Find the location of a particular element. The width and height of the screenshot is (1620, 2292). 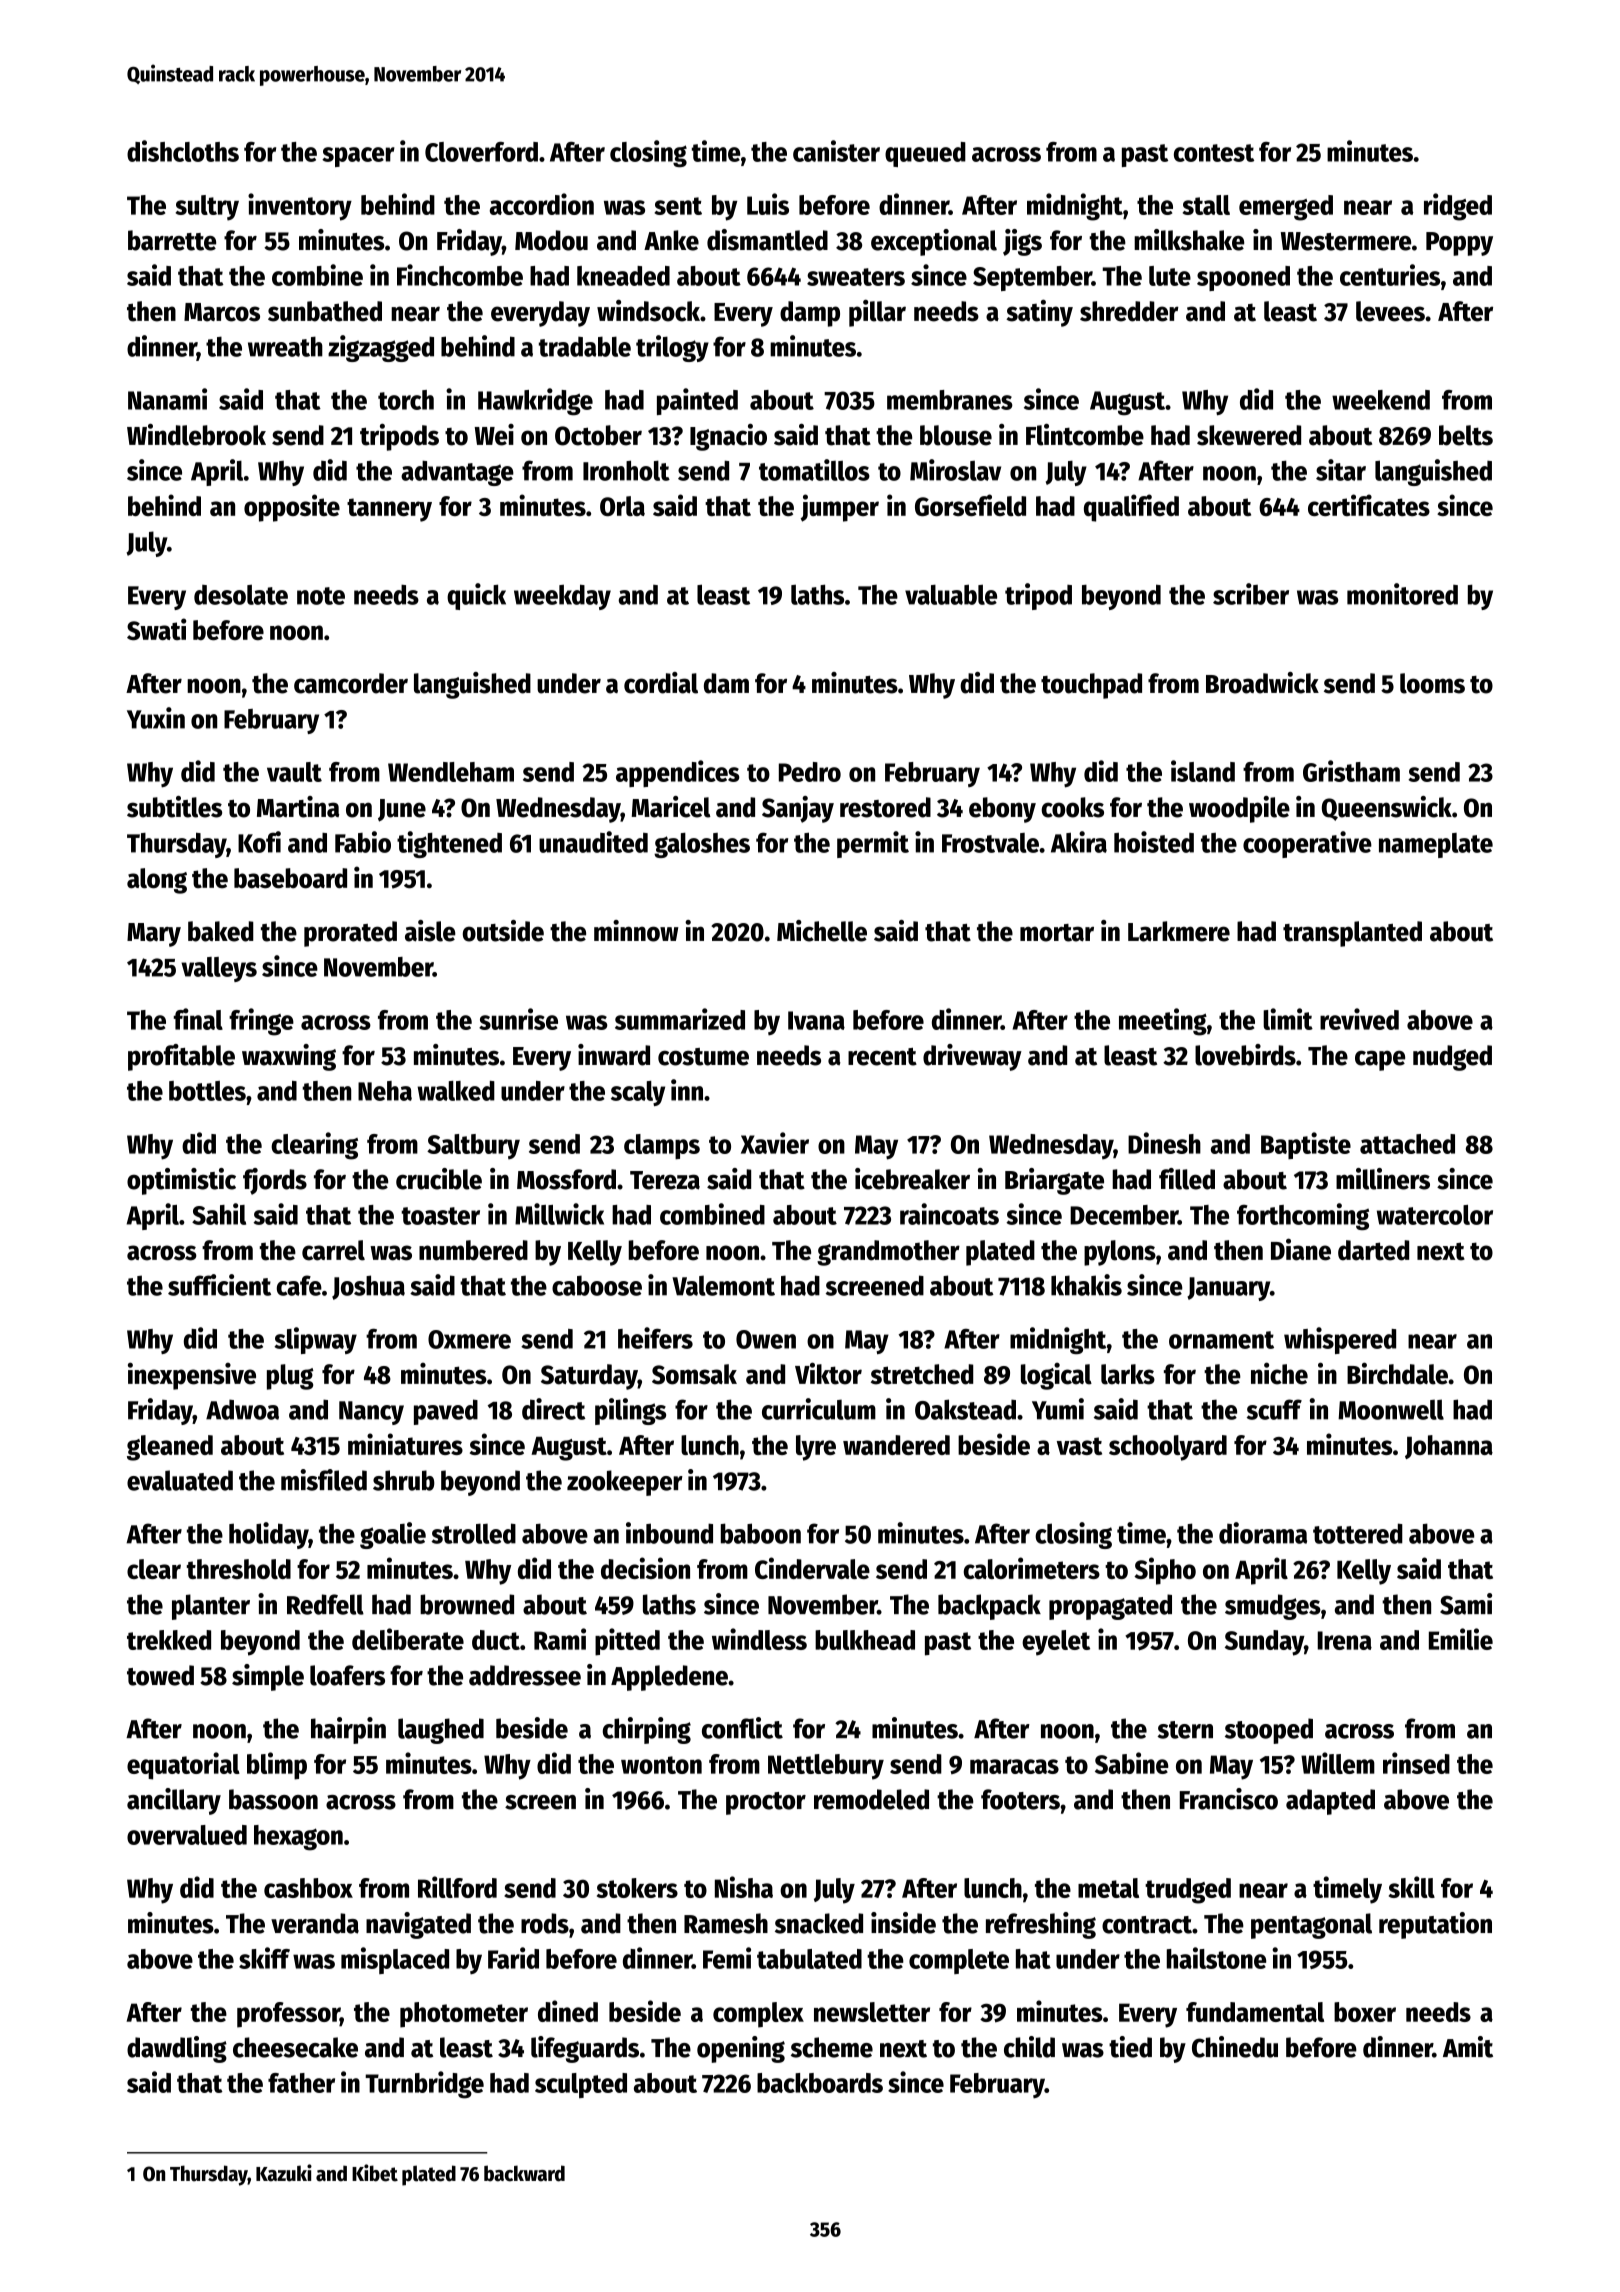

profitable is located at coordinates (181, 1057).
